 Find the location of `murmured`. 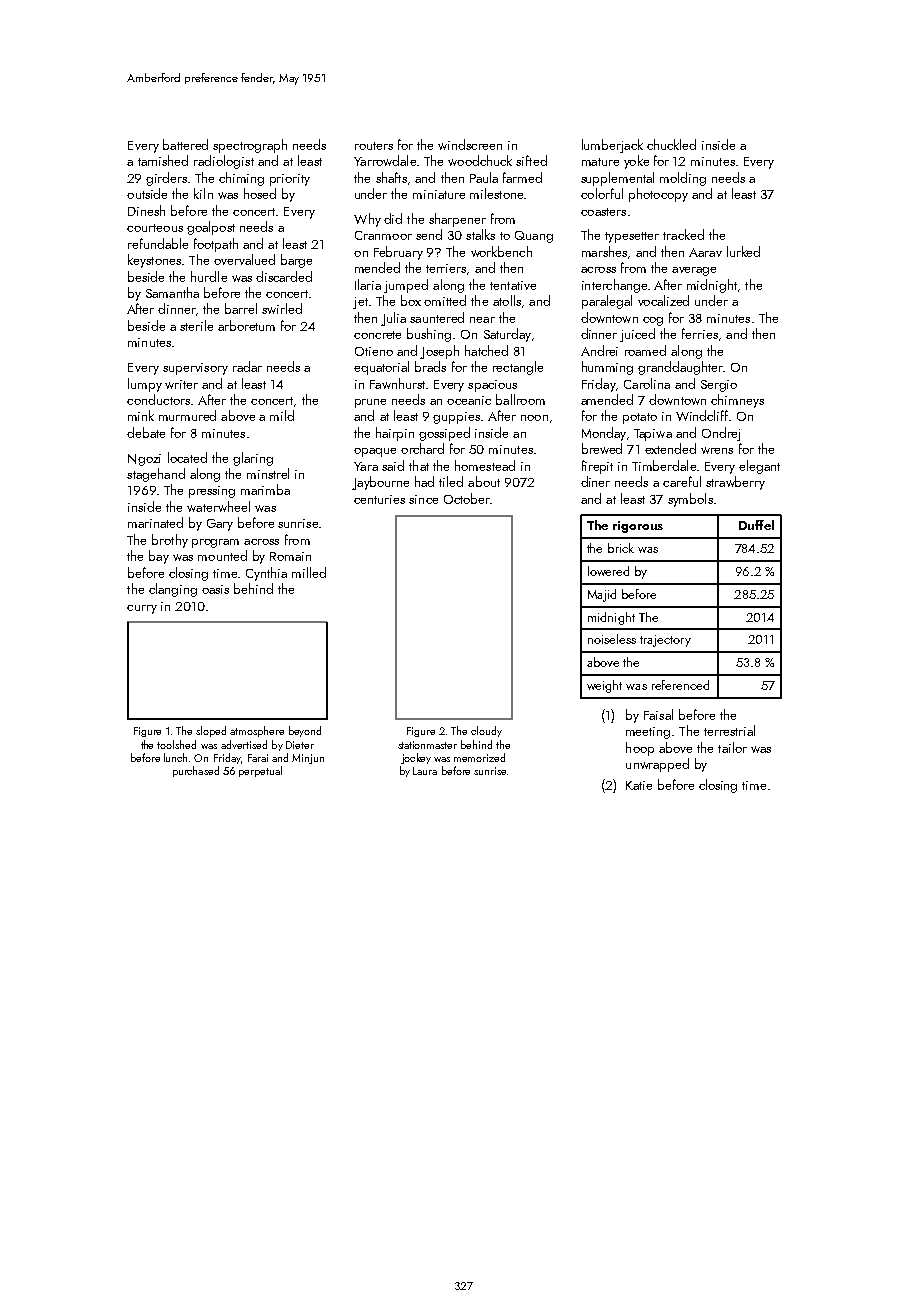

murmured is located at coordinates (187, 415).
